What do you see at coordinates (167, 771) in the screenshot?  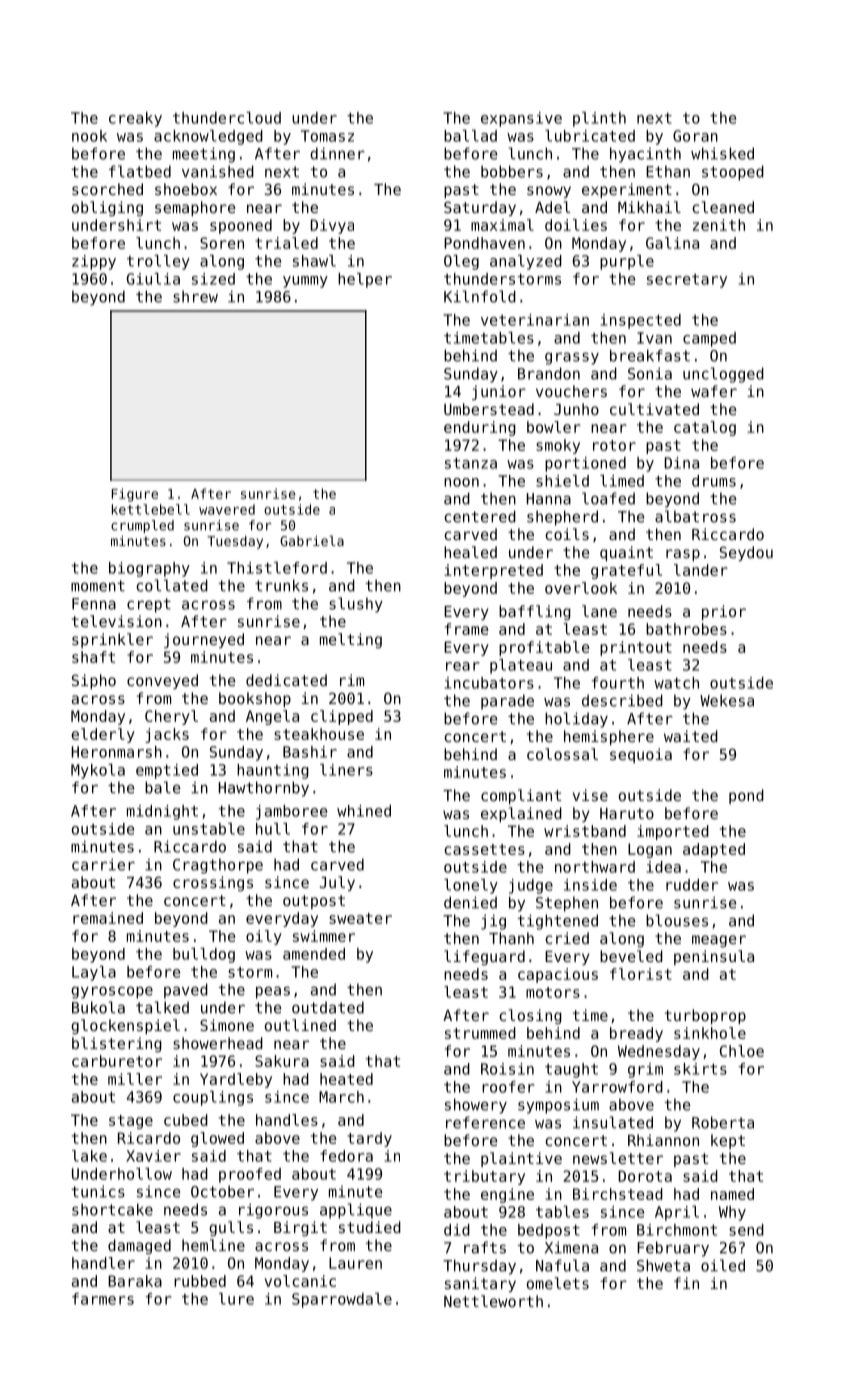 I see `emptied` at bounding box center [167, 771].
